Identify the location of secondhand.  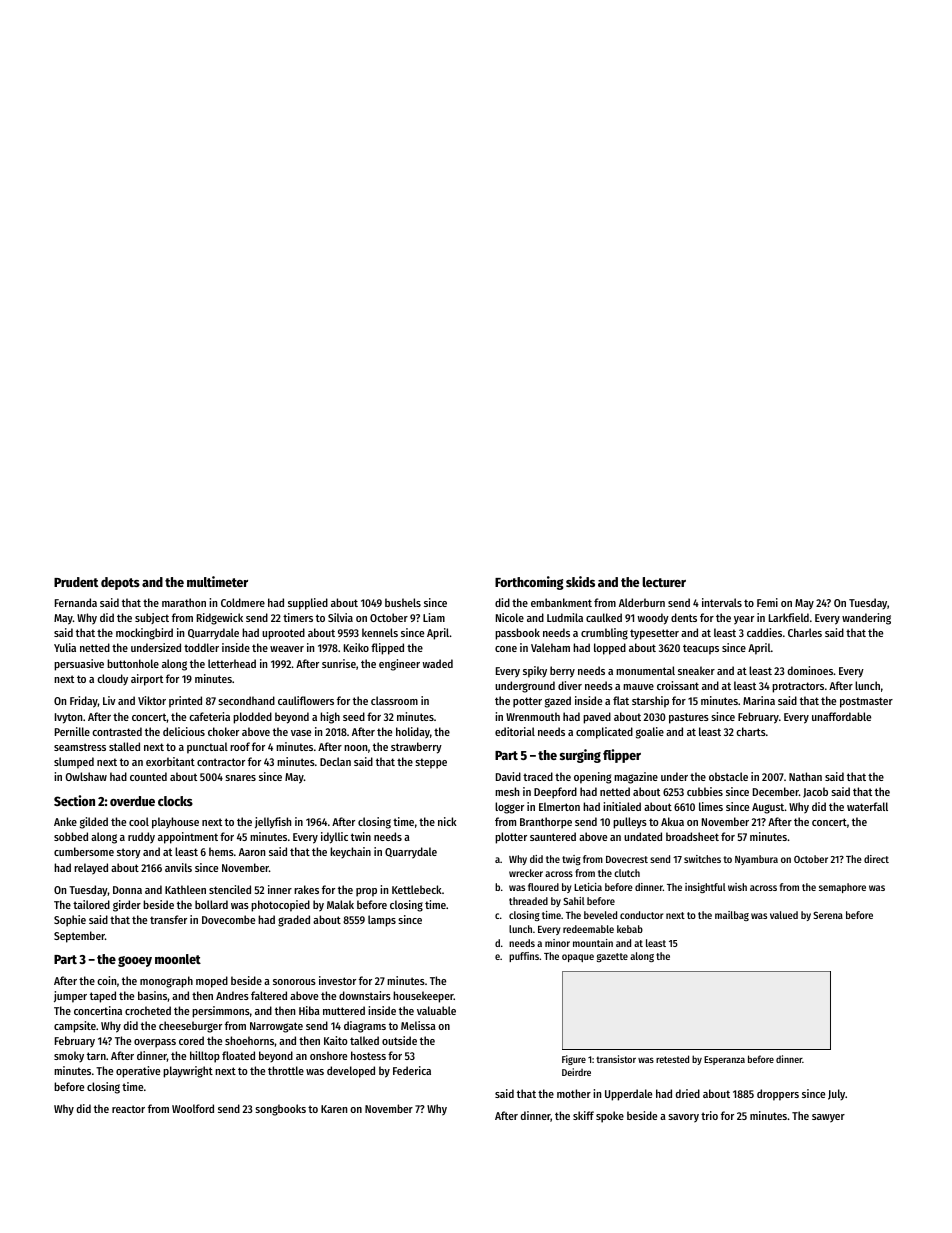
(246, 700).
